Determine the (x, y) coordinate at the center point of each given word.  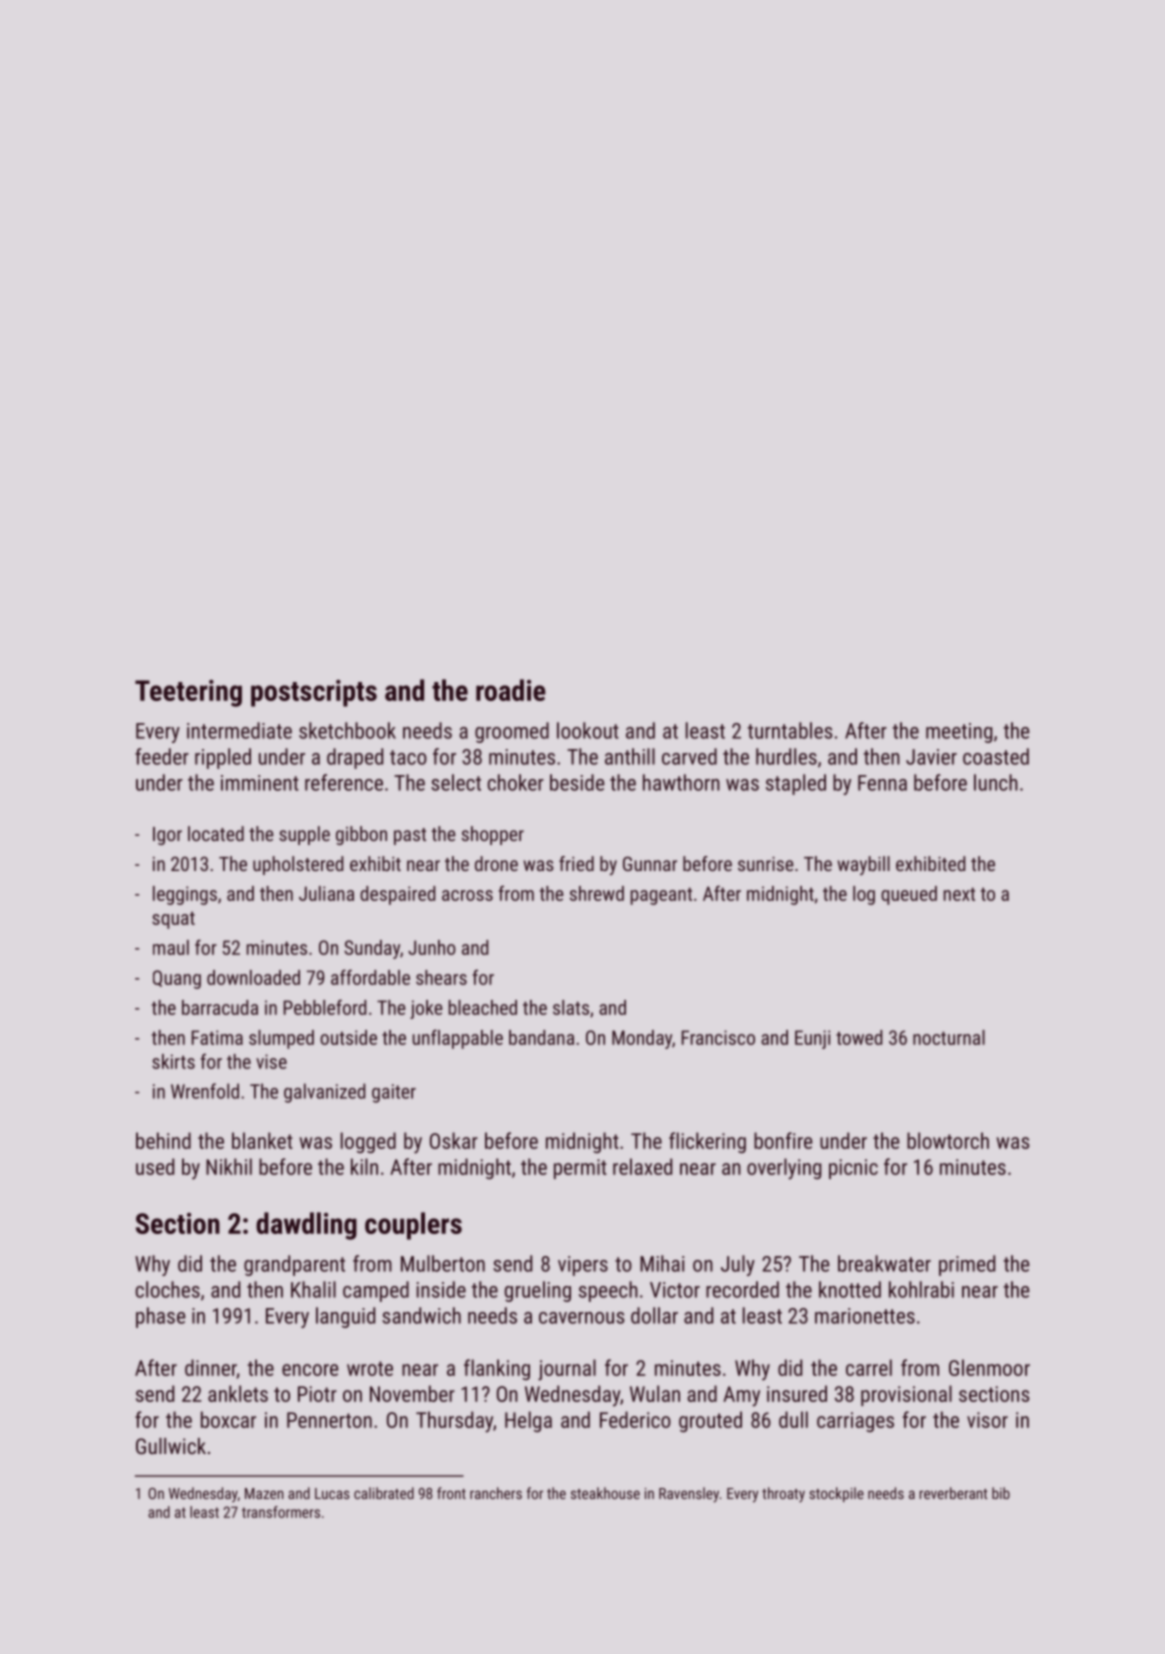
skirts (173, 1061)
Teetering (188, 693)
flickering (707, 1142)
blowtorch (948, 1140)
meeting (959, 733)
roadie (511, 690)
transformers (281, 1512)
